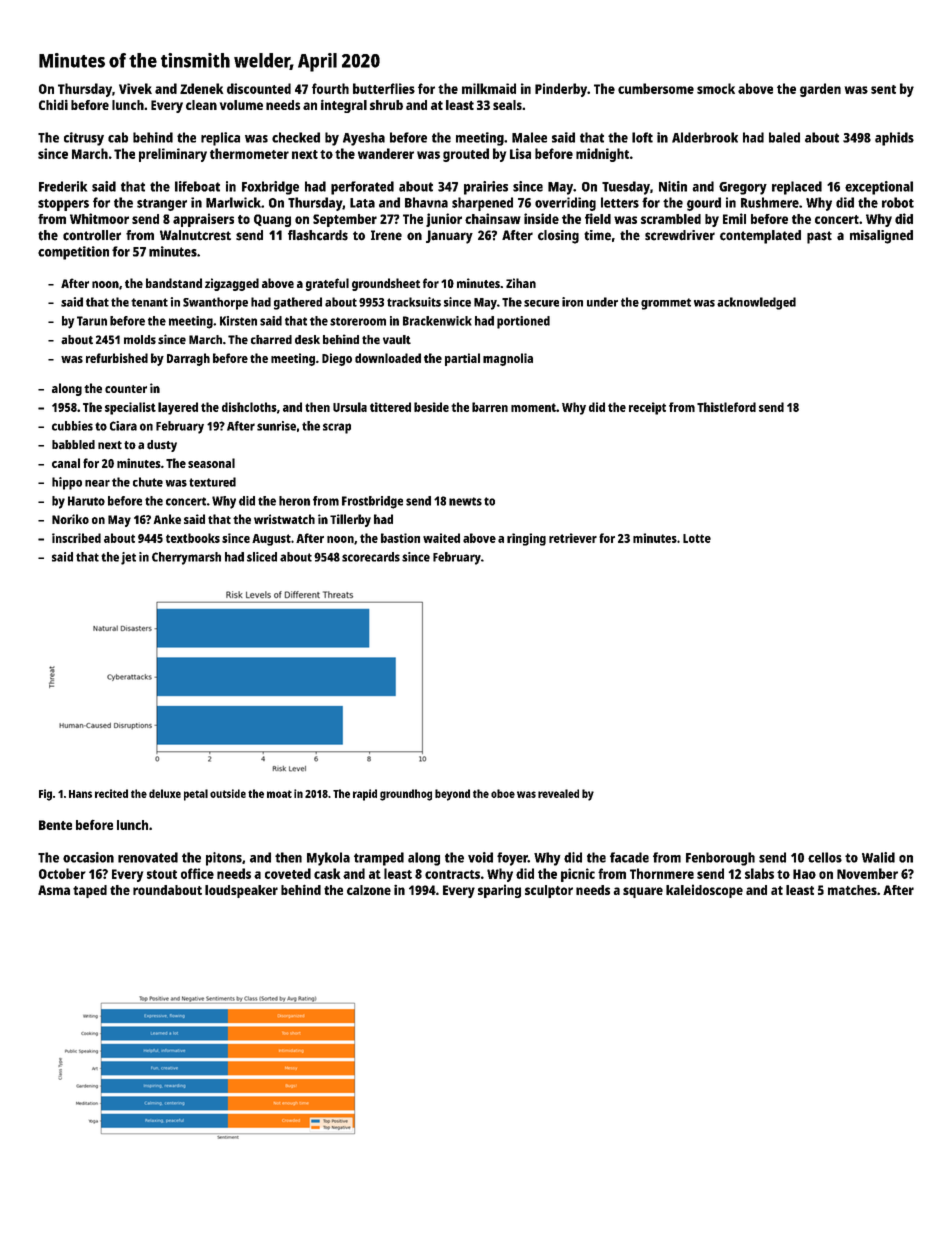 The height and width of the page is (1233, 952). Describe the element at coordinates (358, 321) in the page. I see `storeroom` at that location.
